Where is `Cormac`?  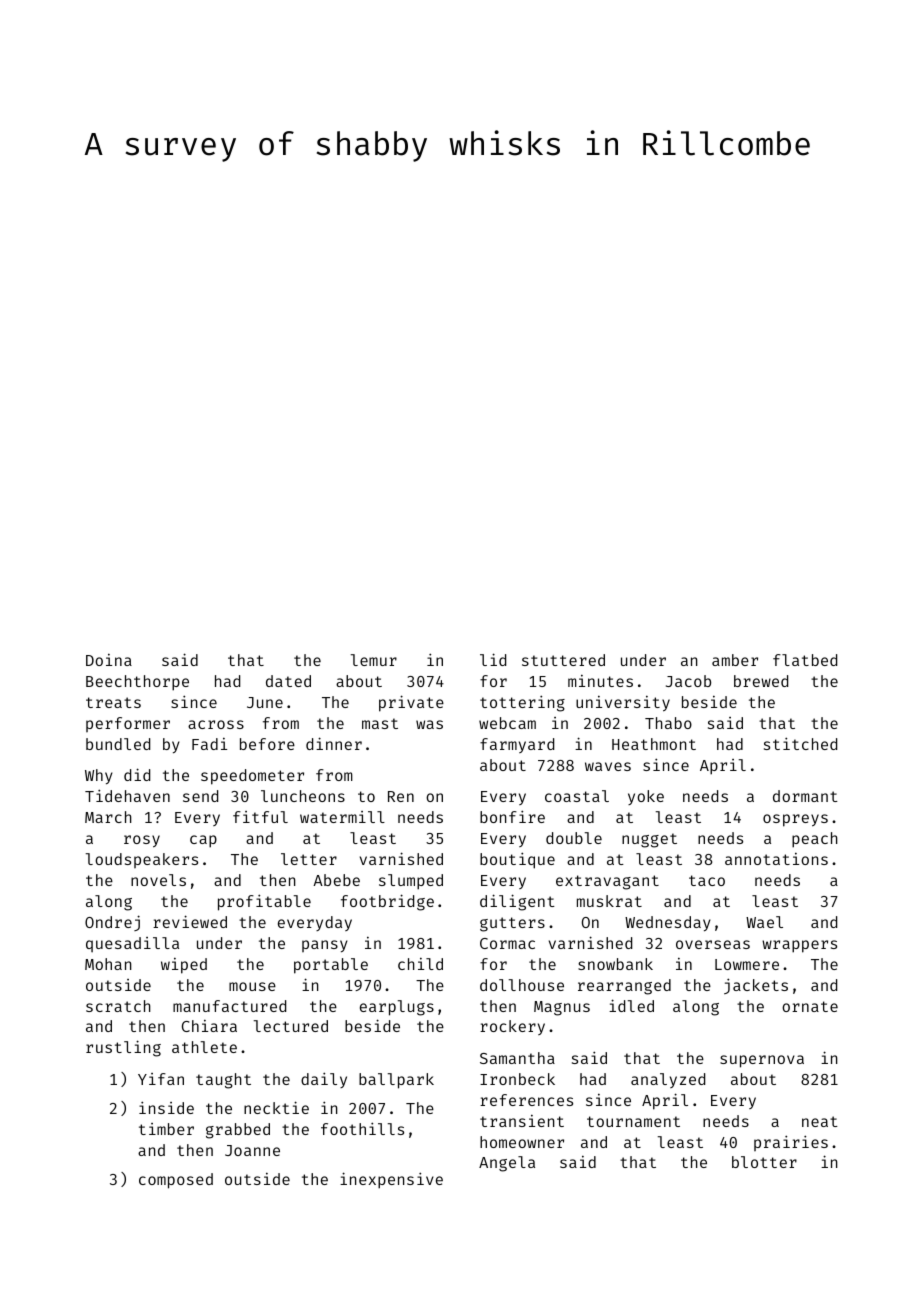 Cormac is located at coordinates (507, 943).
